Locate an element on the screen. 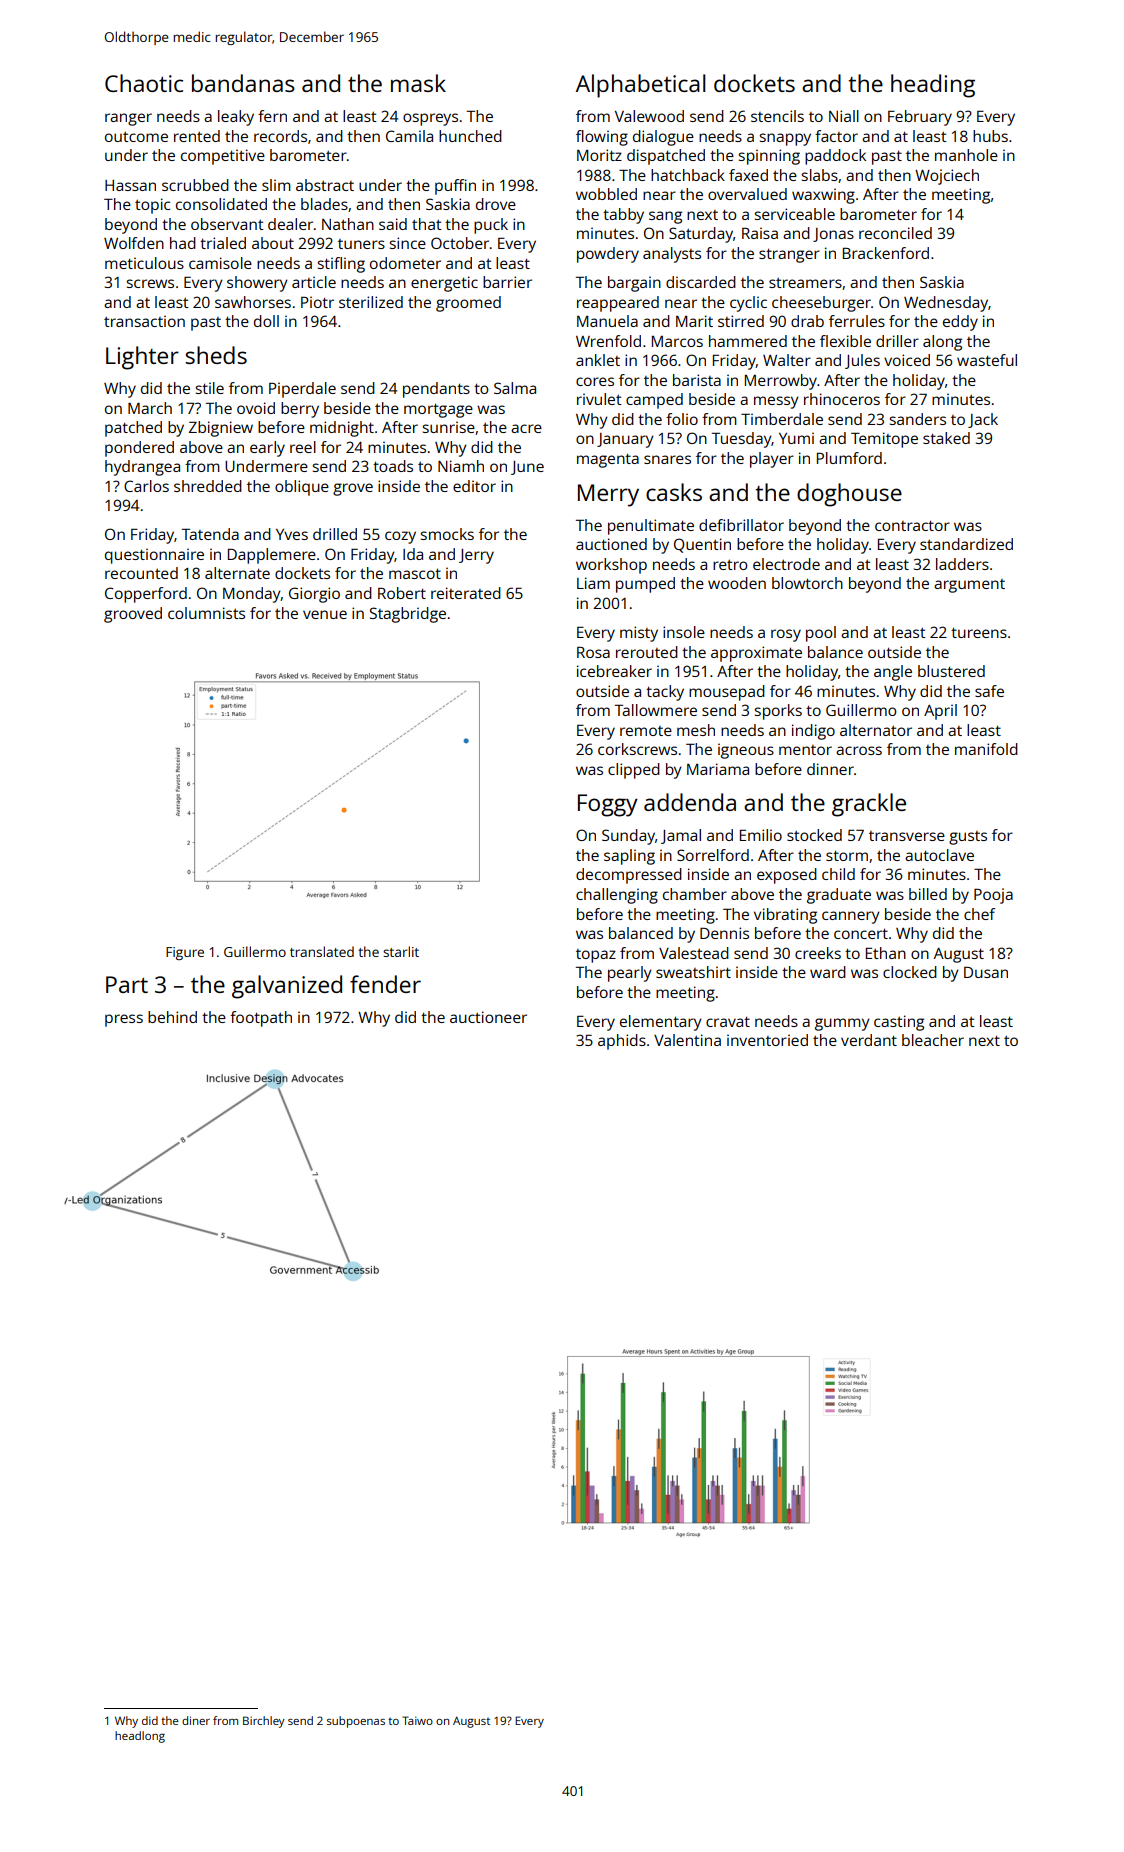  subpoenas is located at coordinates (356, 1722).
